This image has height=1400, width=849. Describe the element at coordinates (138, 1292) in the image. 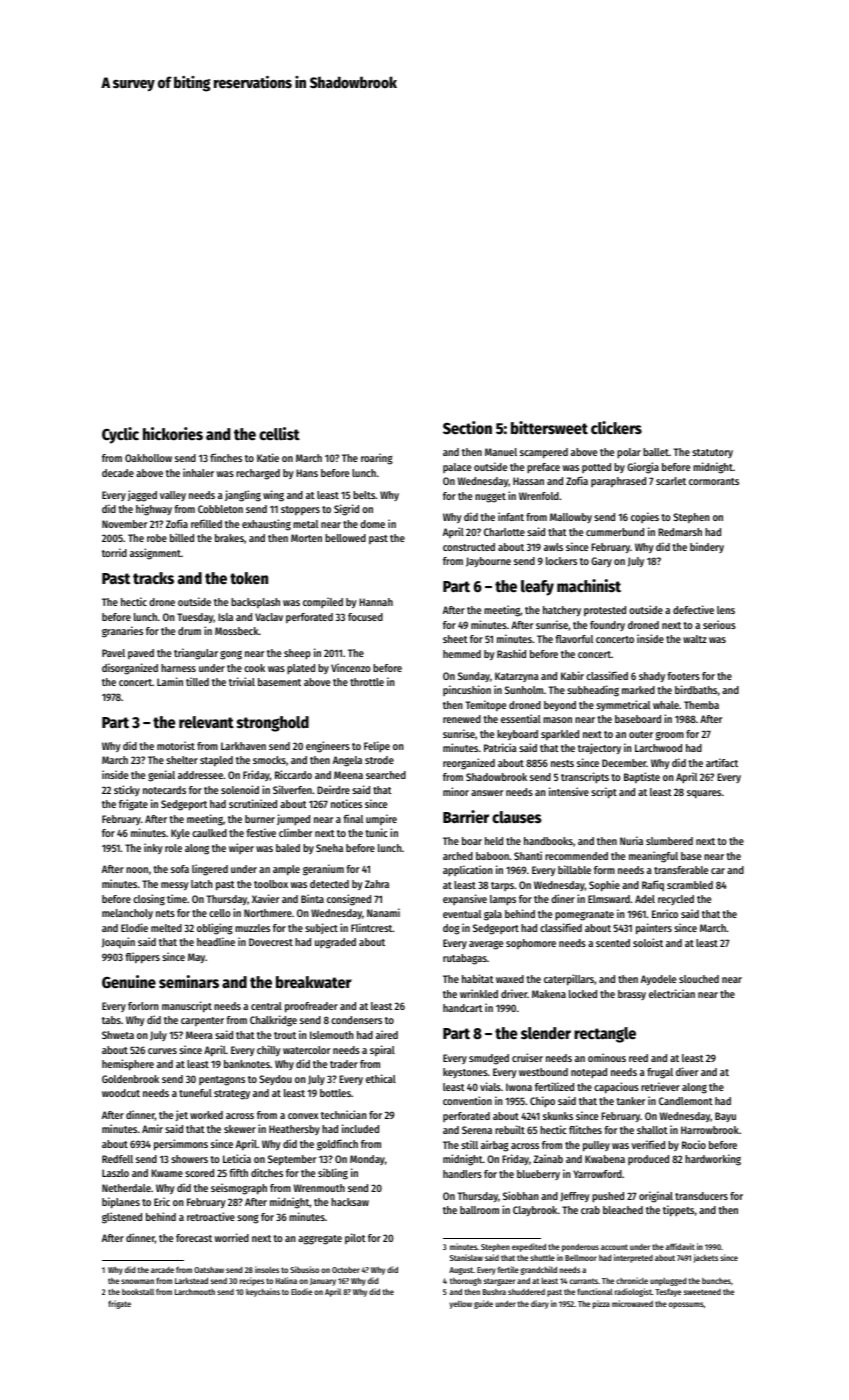

I see `bookstall` at that location.
